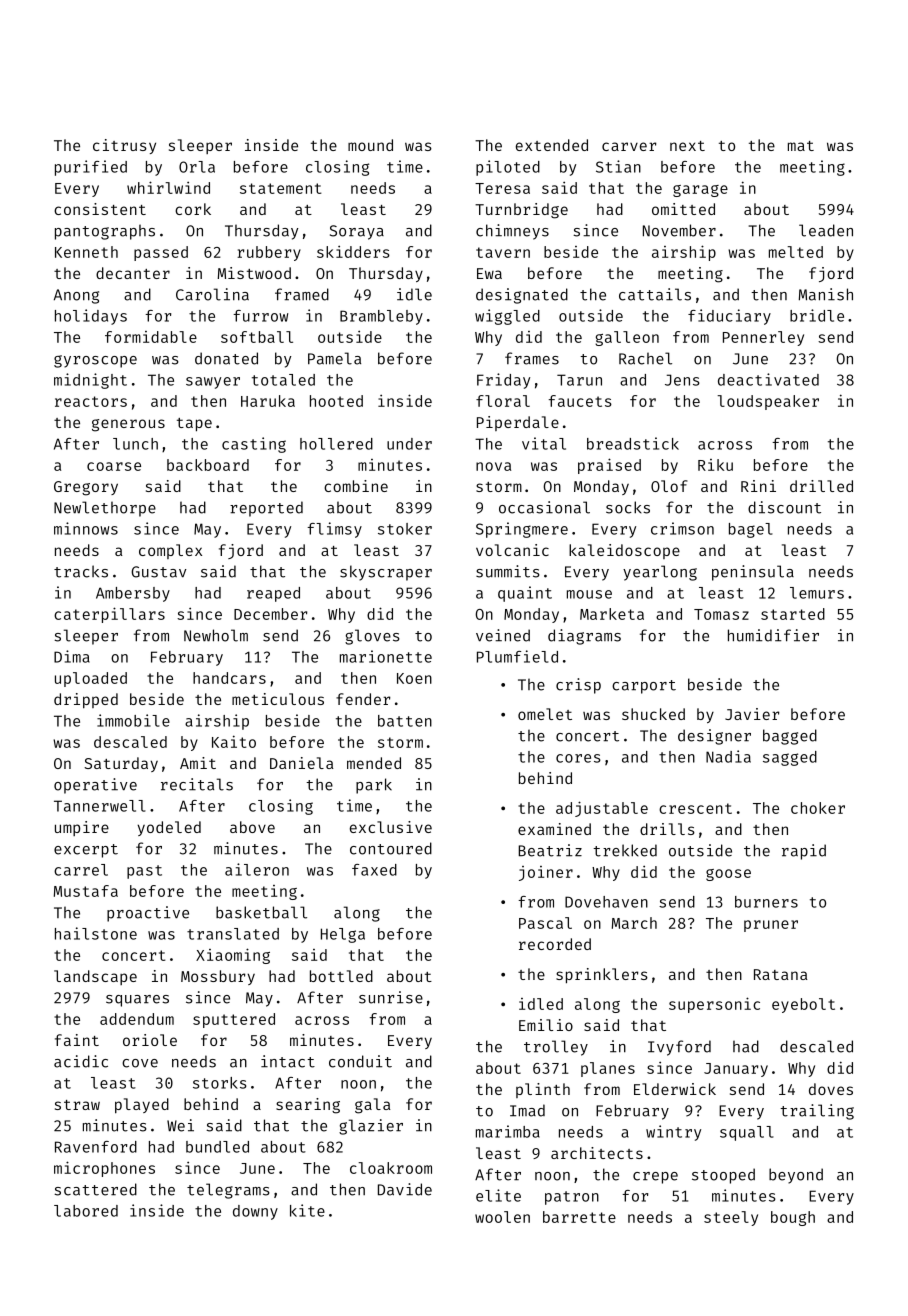 The image size is (908, 1316). Describe the element at coordinates (391, 827) in the screenshot. I see `exclusive` at that location.
